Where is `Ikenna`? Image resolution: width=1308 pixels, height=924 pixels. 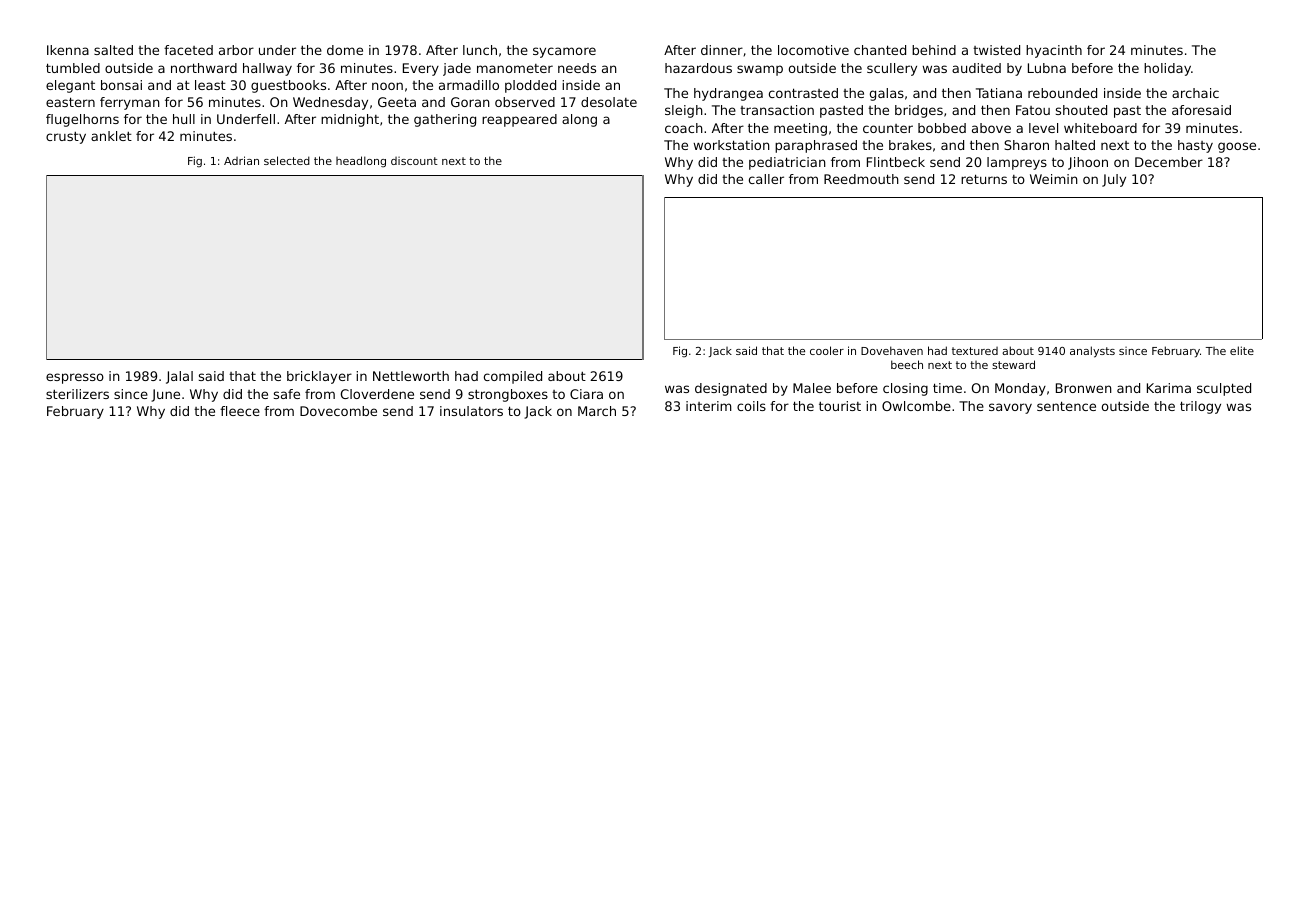
Ikenna is located at coordinates (68, 50).
